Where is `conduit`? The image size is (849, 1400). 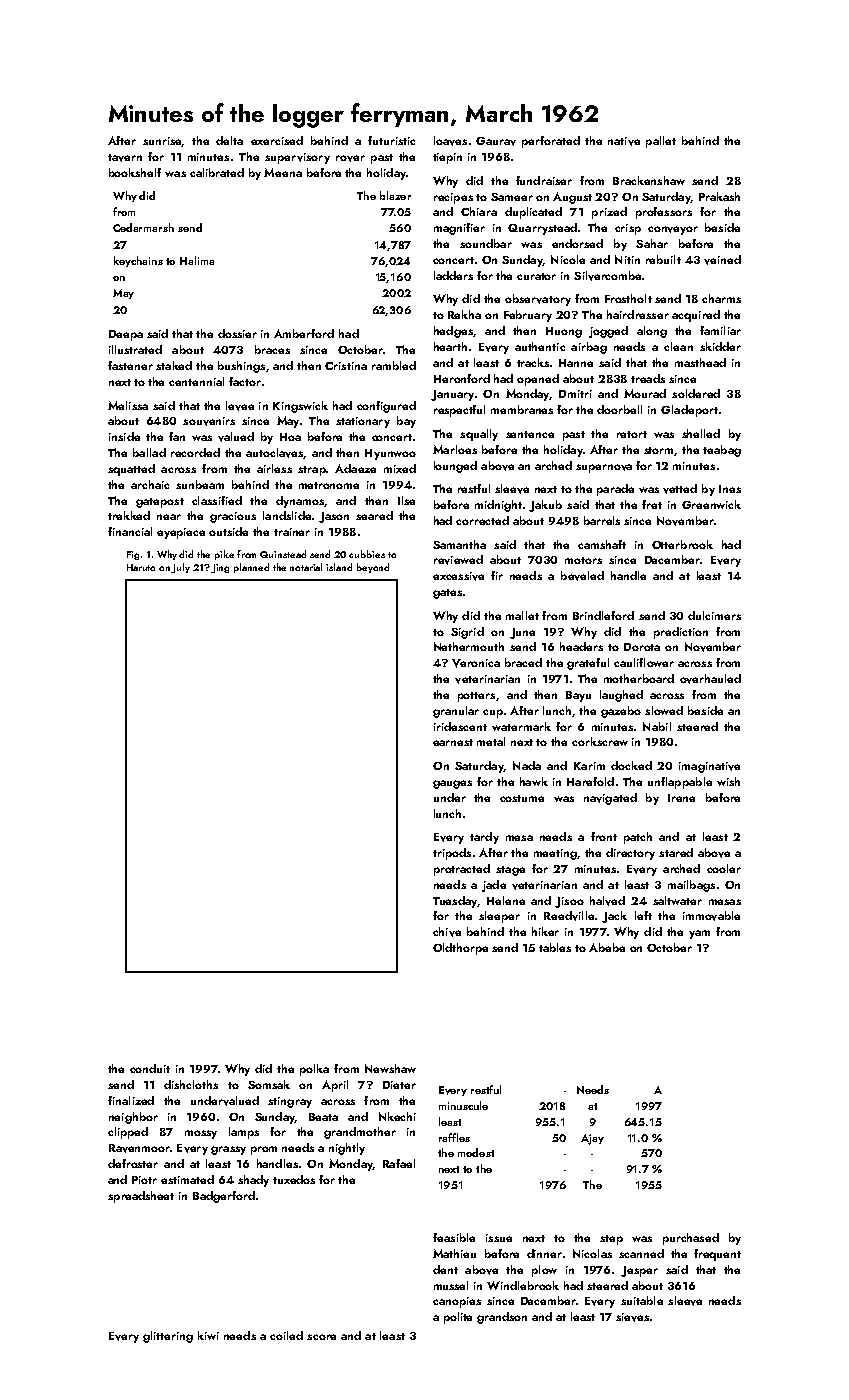 conduit is located at coordinates (150, 1068).
